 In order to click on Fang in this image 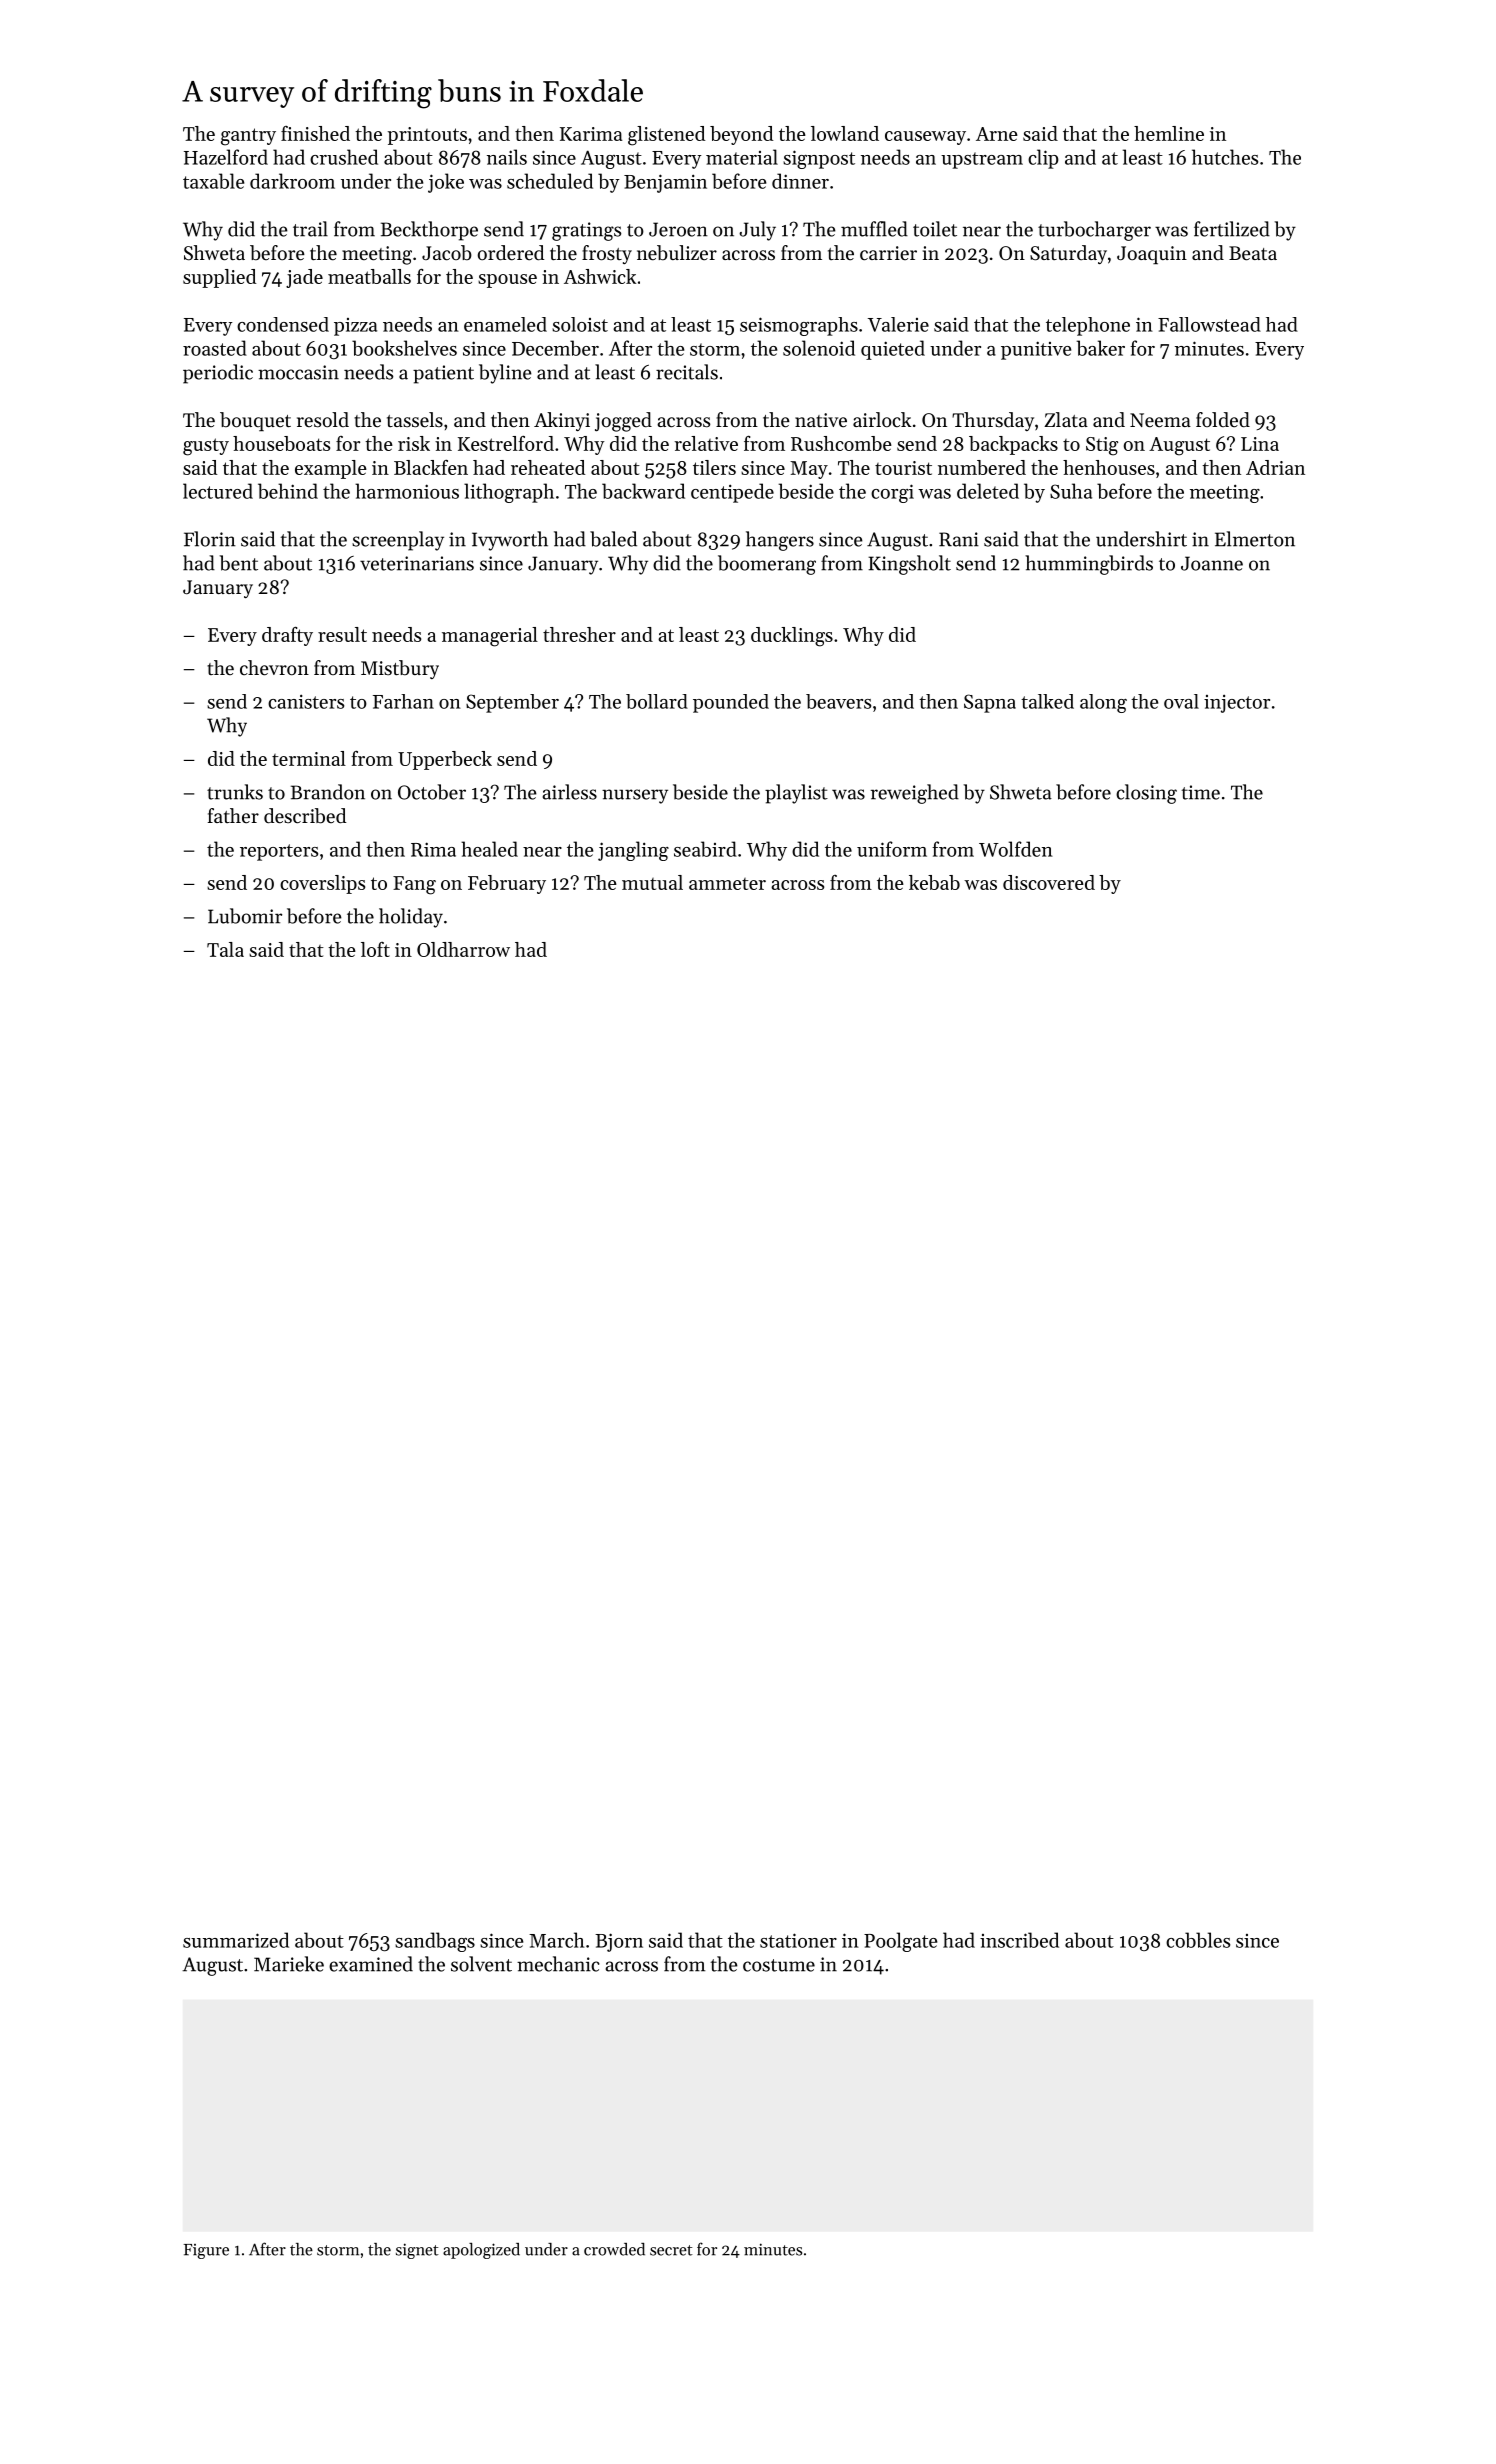, I will do `click(414, 885)`.
